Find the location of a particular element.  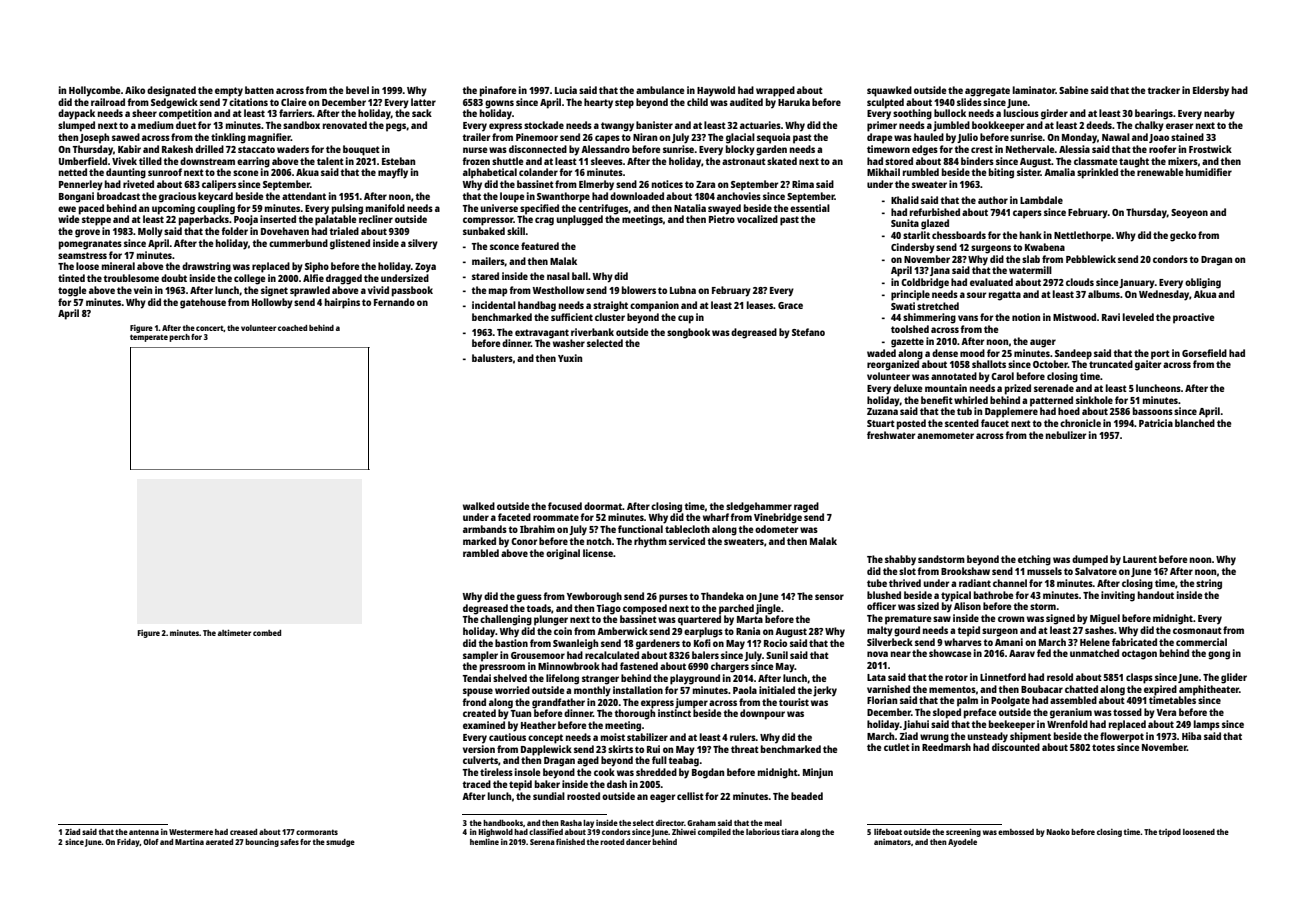

crown is located at coordinates (1011, 619).
